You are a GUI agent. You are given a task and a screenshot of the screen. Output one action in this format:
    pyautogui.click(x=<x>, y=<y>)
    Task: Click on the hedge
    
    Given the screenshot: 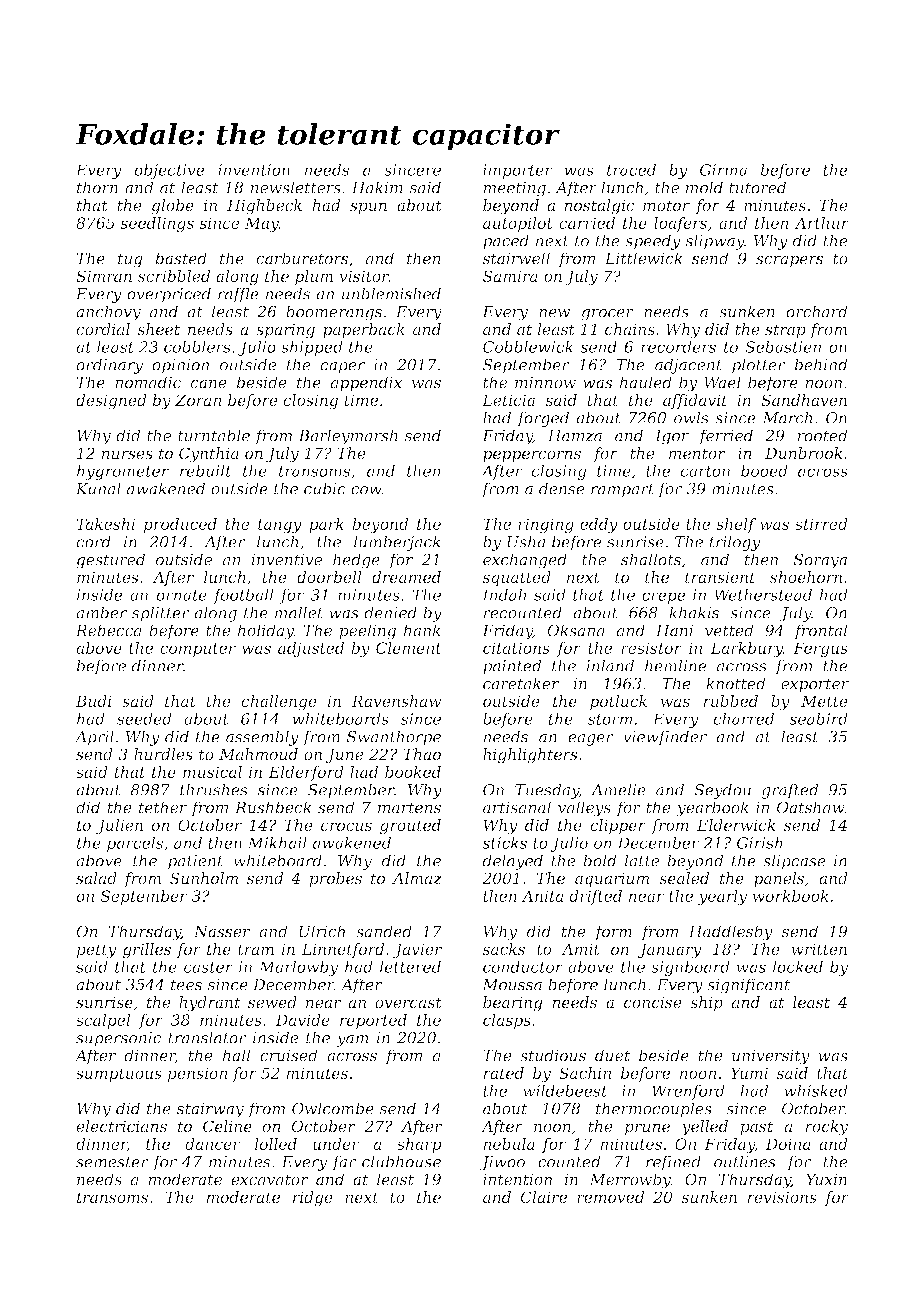 What is the action you would take?
    pyautogui.click(x=356, y=561)
